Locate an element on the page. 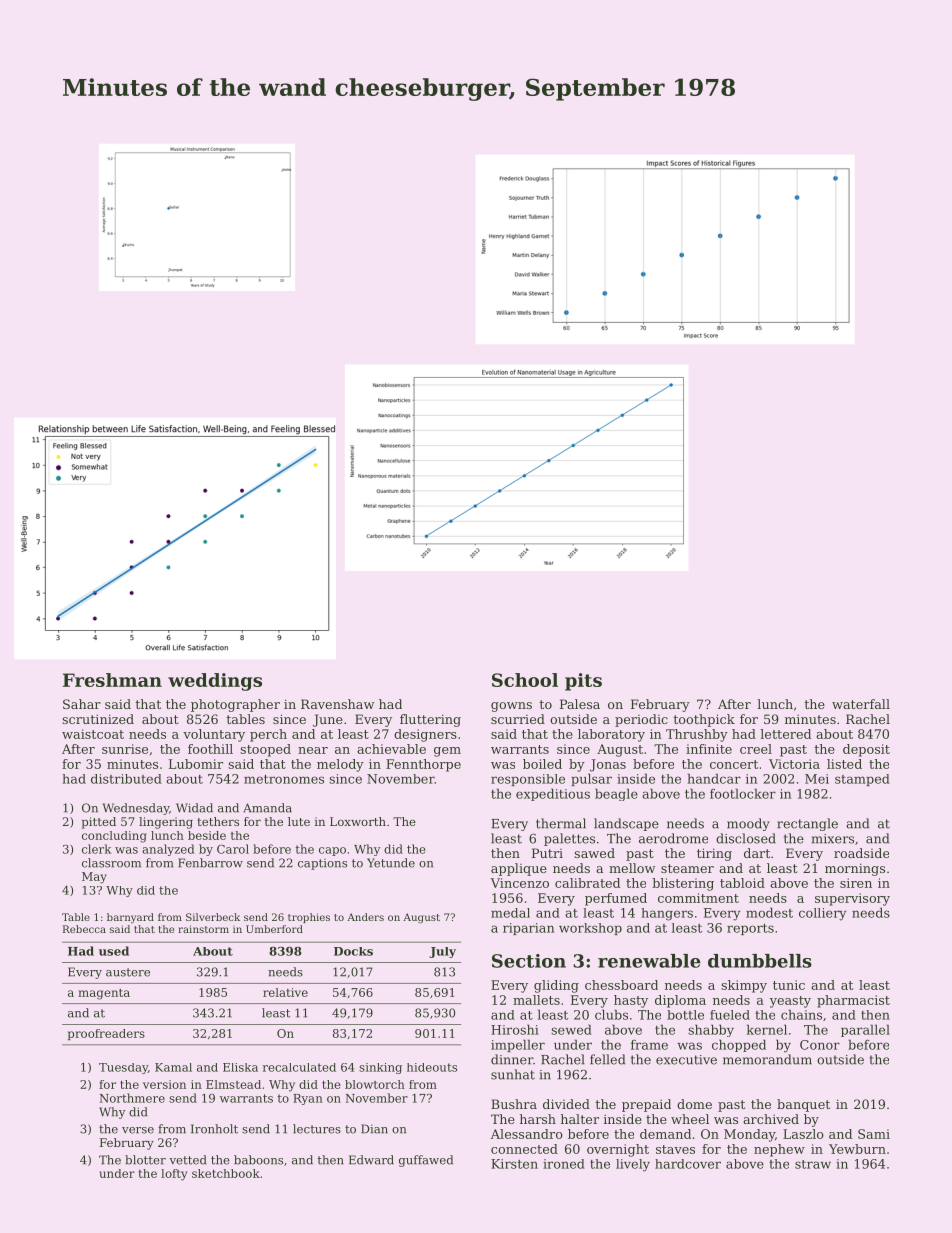 The height and width of the document is (1233, 952). straw is located at coordinates (813, 1164).
